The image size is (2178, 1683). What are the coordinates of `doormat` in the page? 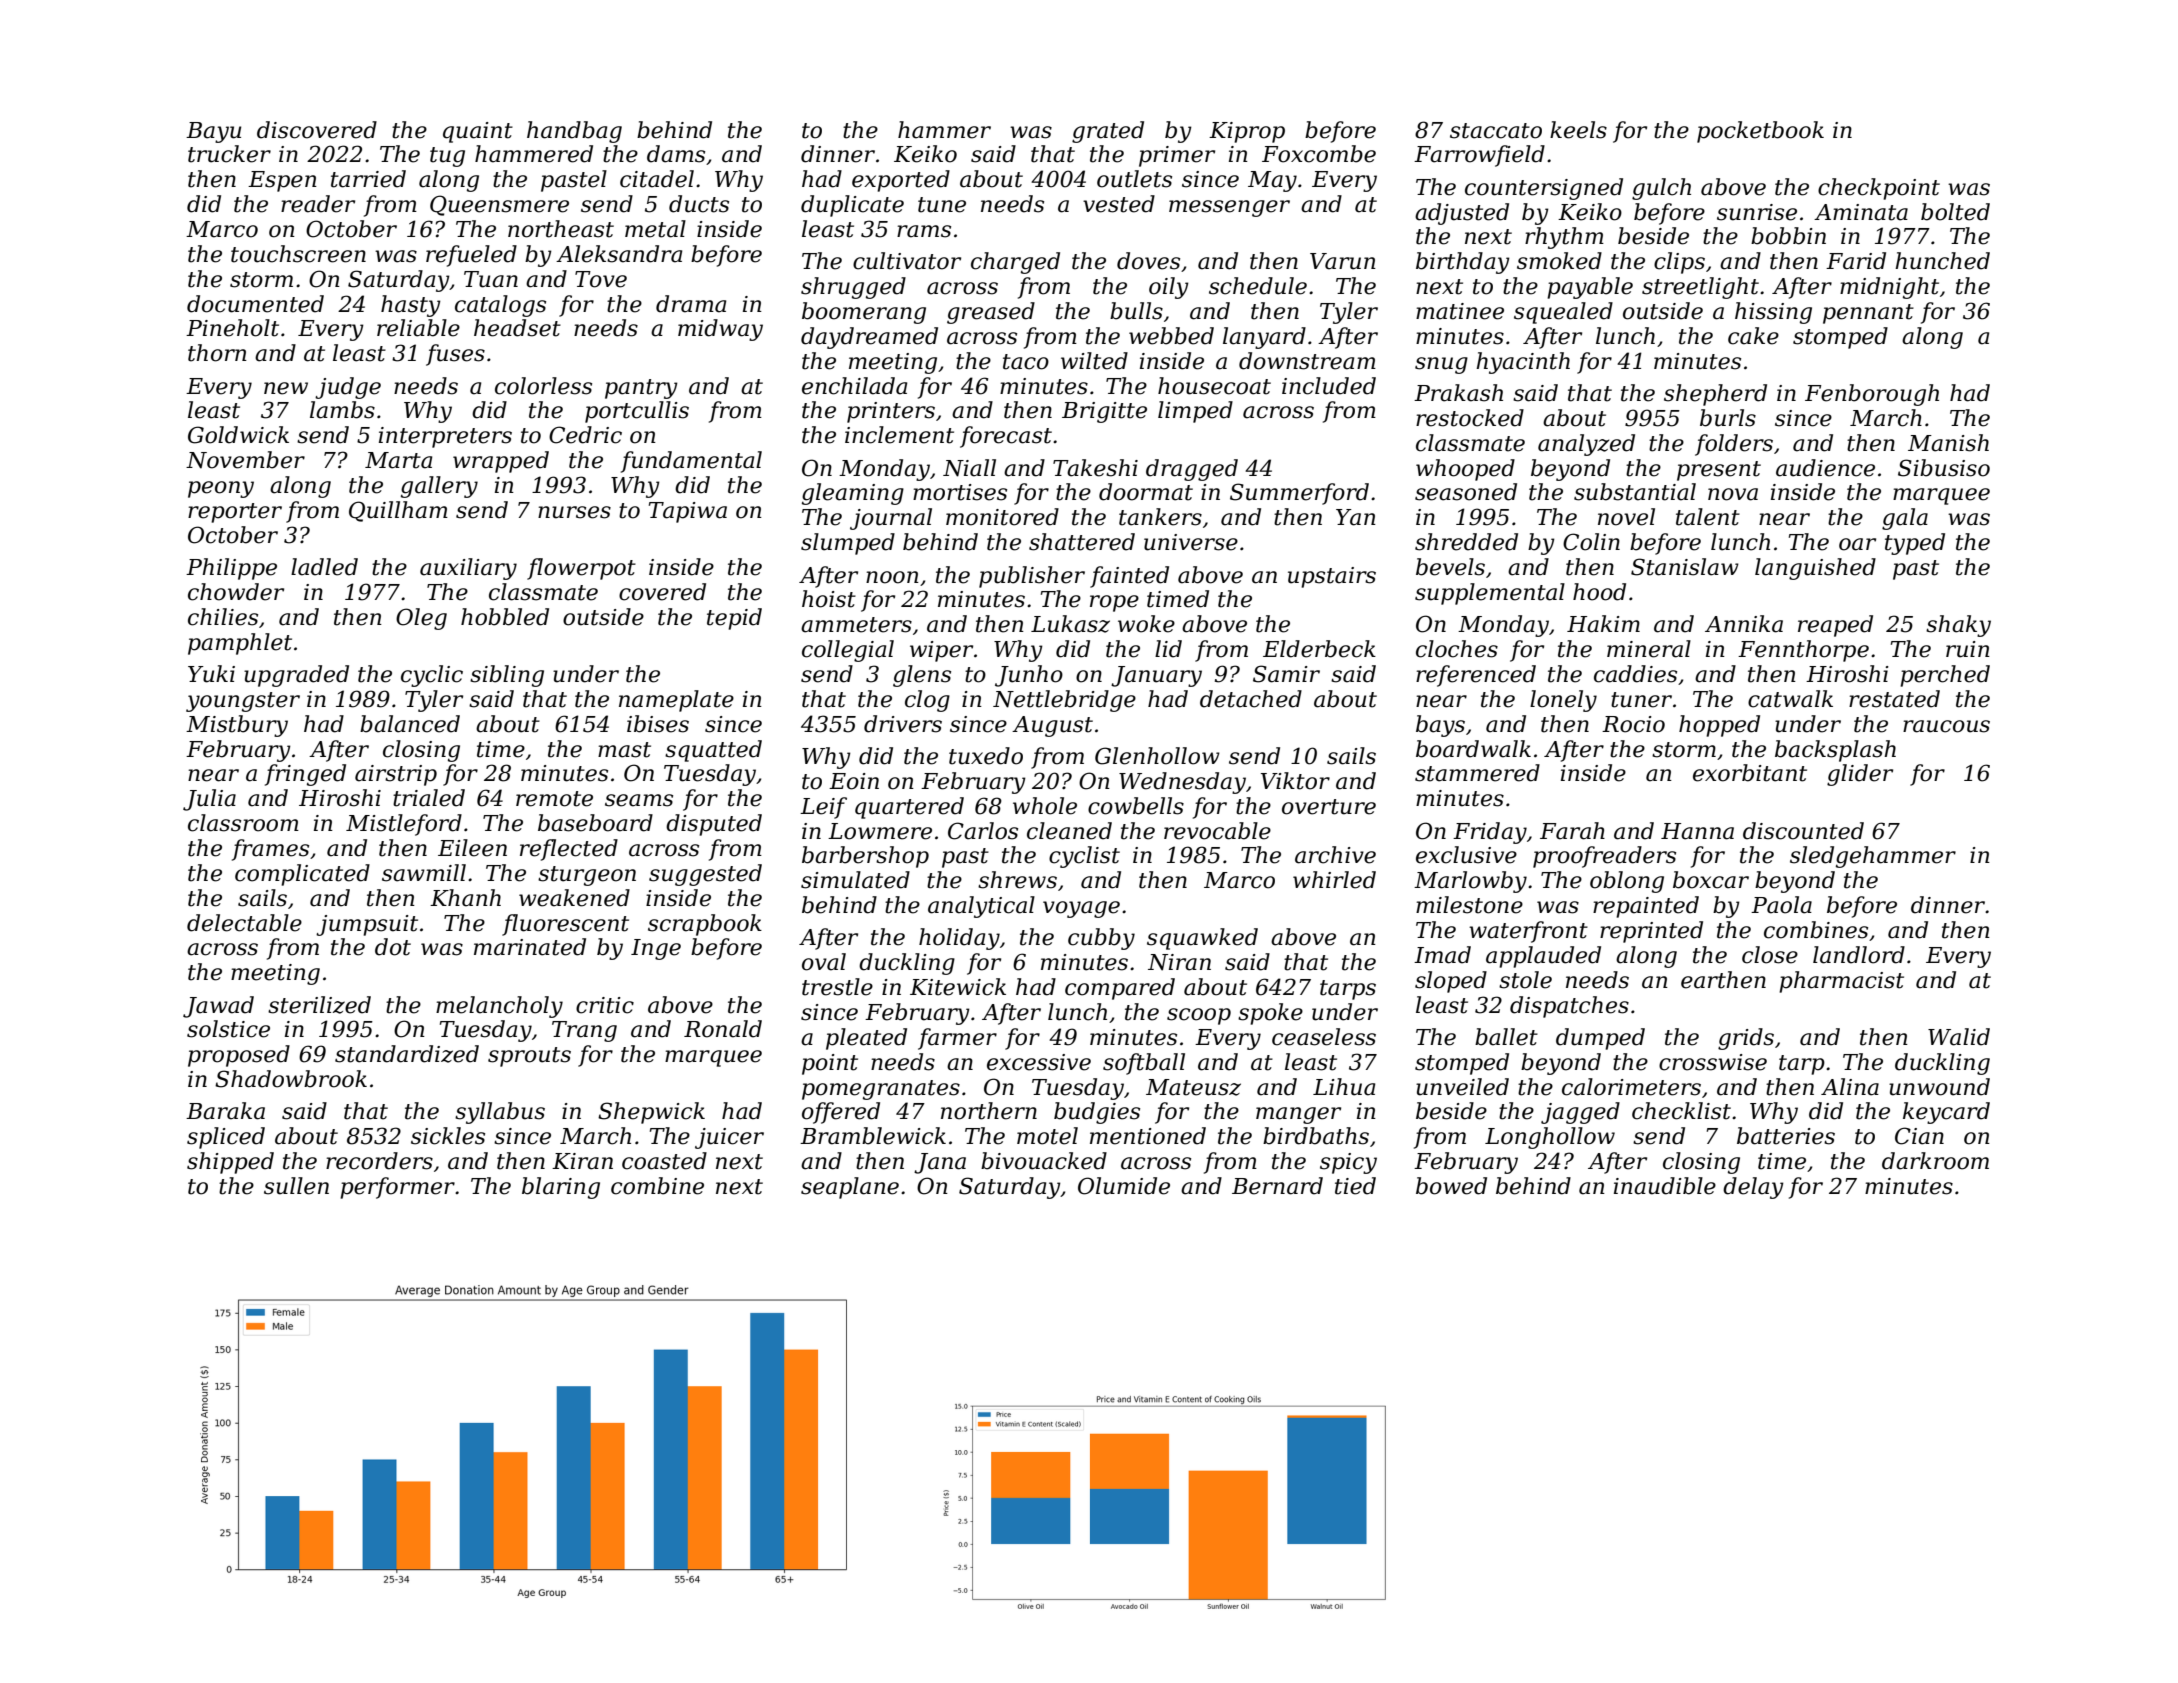 It's located at (1146, 492).
